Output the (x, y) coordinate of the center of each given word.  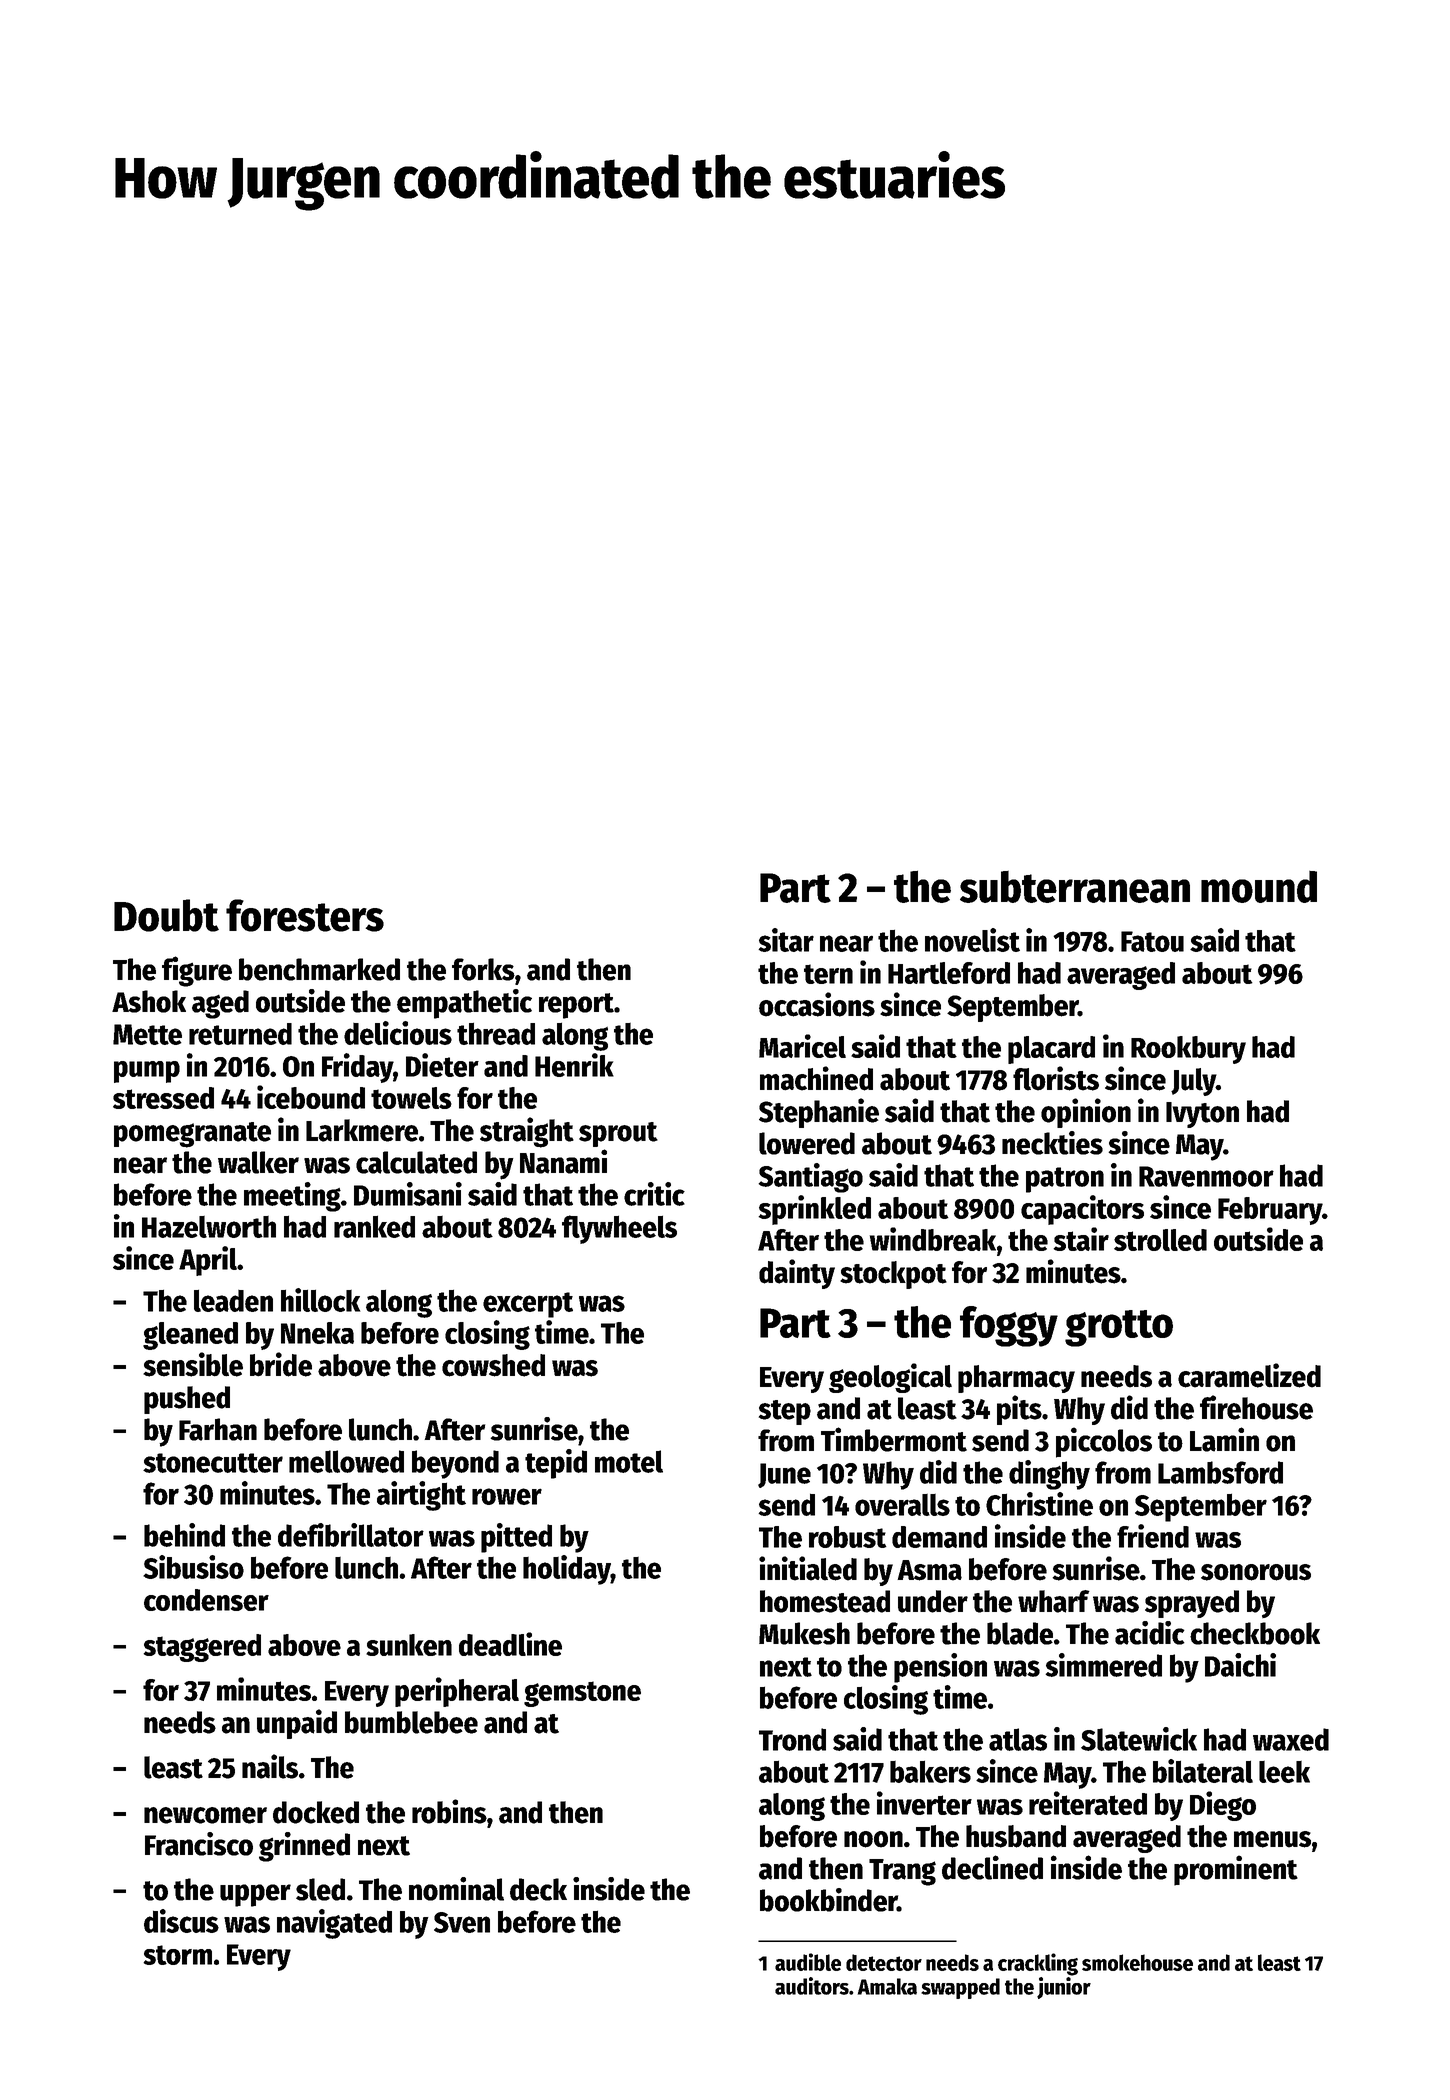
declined (992, 1867)
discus (181, 1921)
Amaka (887, 1986)
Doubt (166, 915)
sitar (786, 940)
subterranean (1075, 887)
